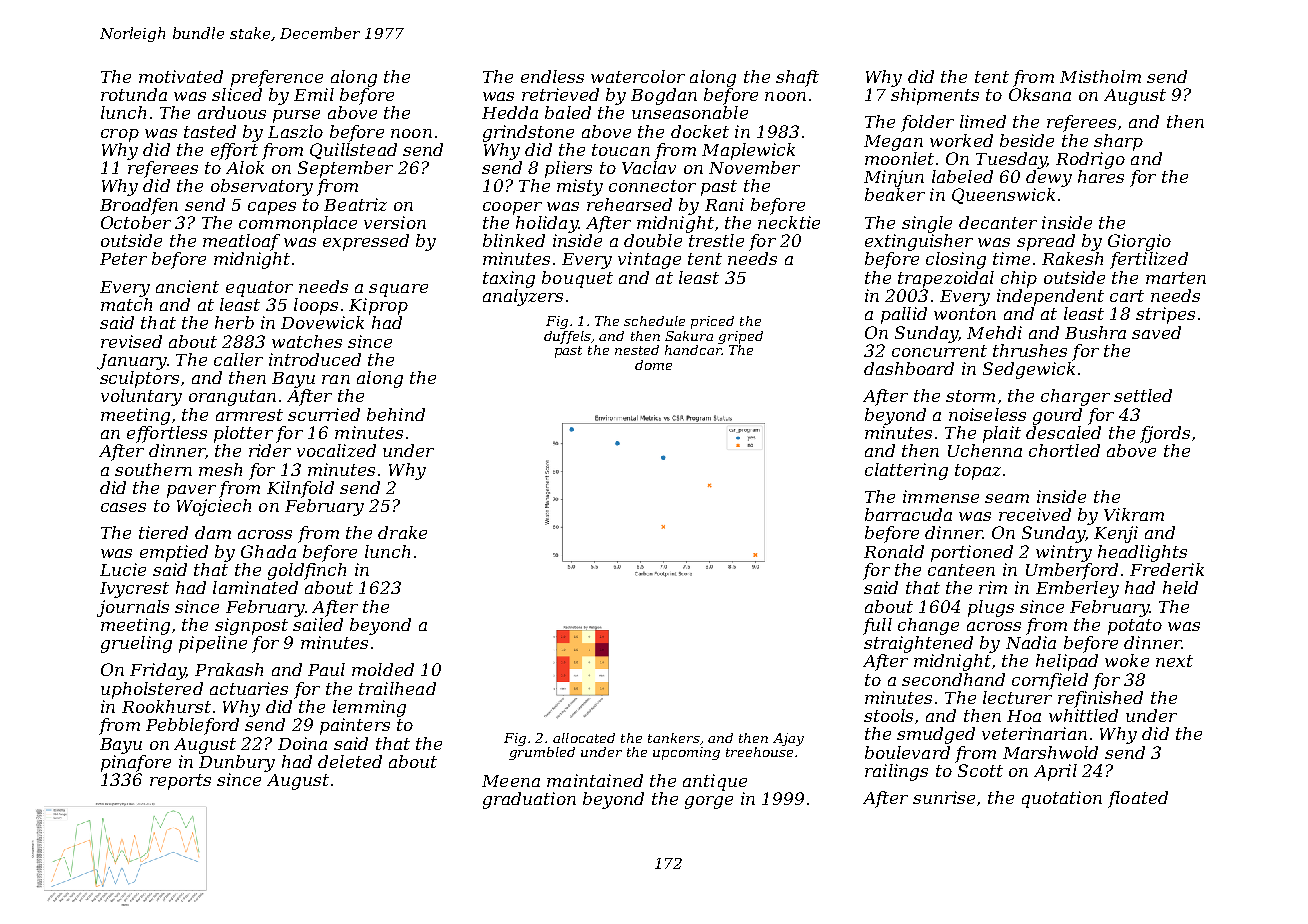  What do you see at coordinates (877, 626) in the document?
I see `full` at bounding box center [877, 626].
